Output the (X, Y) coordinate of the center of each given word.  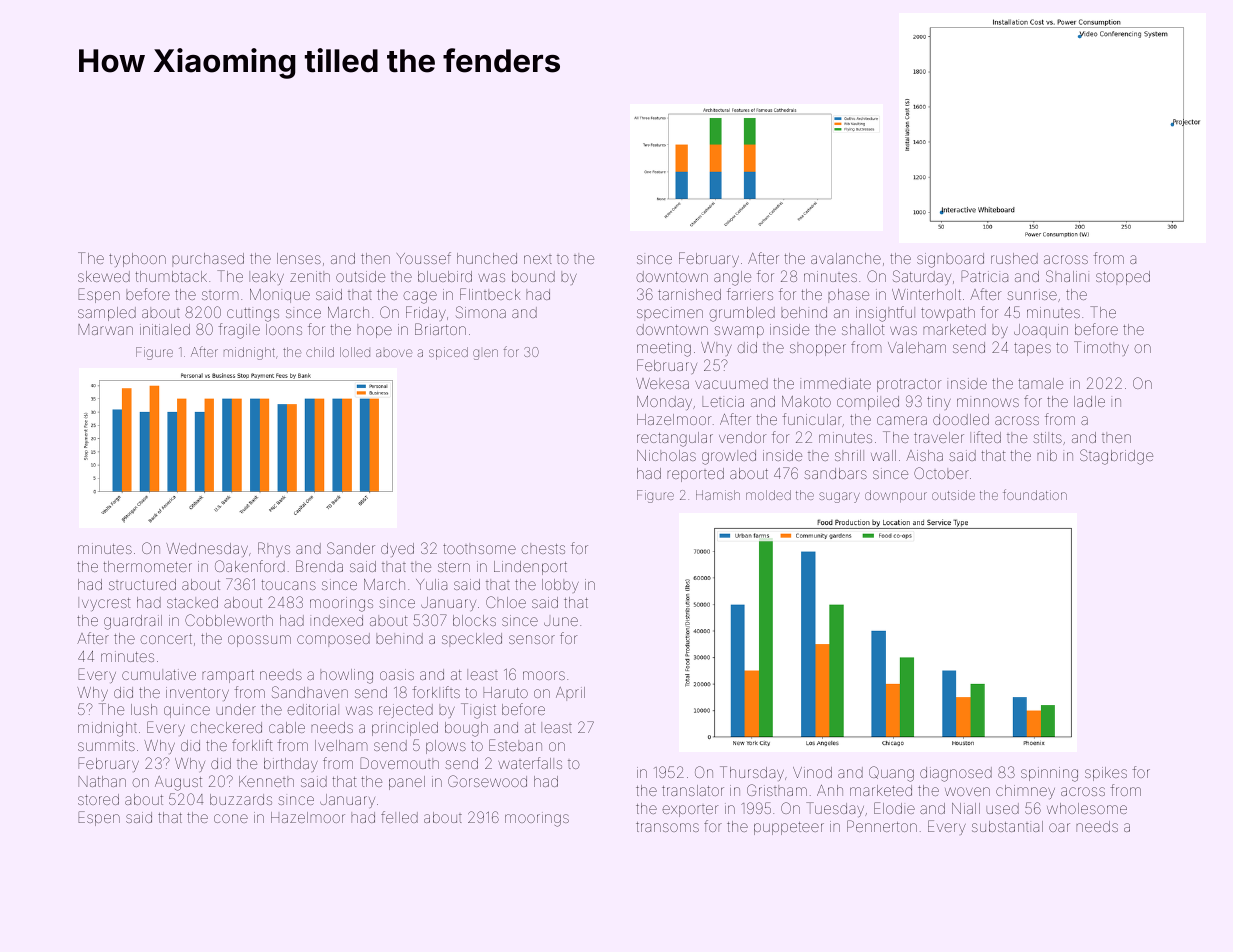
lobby (560, 586)
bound (533, 276)
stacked (192, 602)
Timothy (1101, 348)
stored (98, 799)
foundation (1035, 494)
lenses (299, 258)
